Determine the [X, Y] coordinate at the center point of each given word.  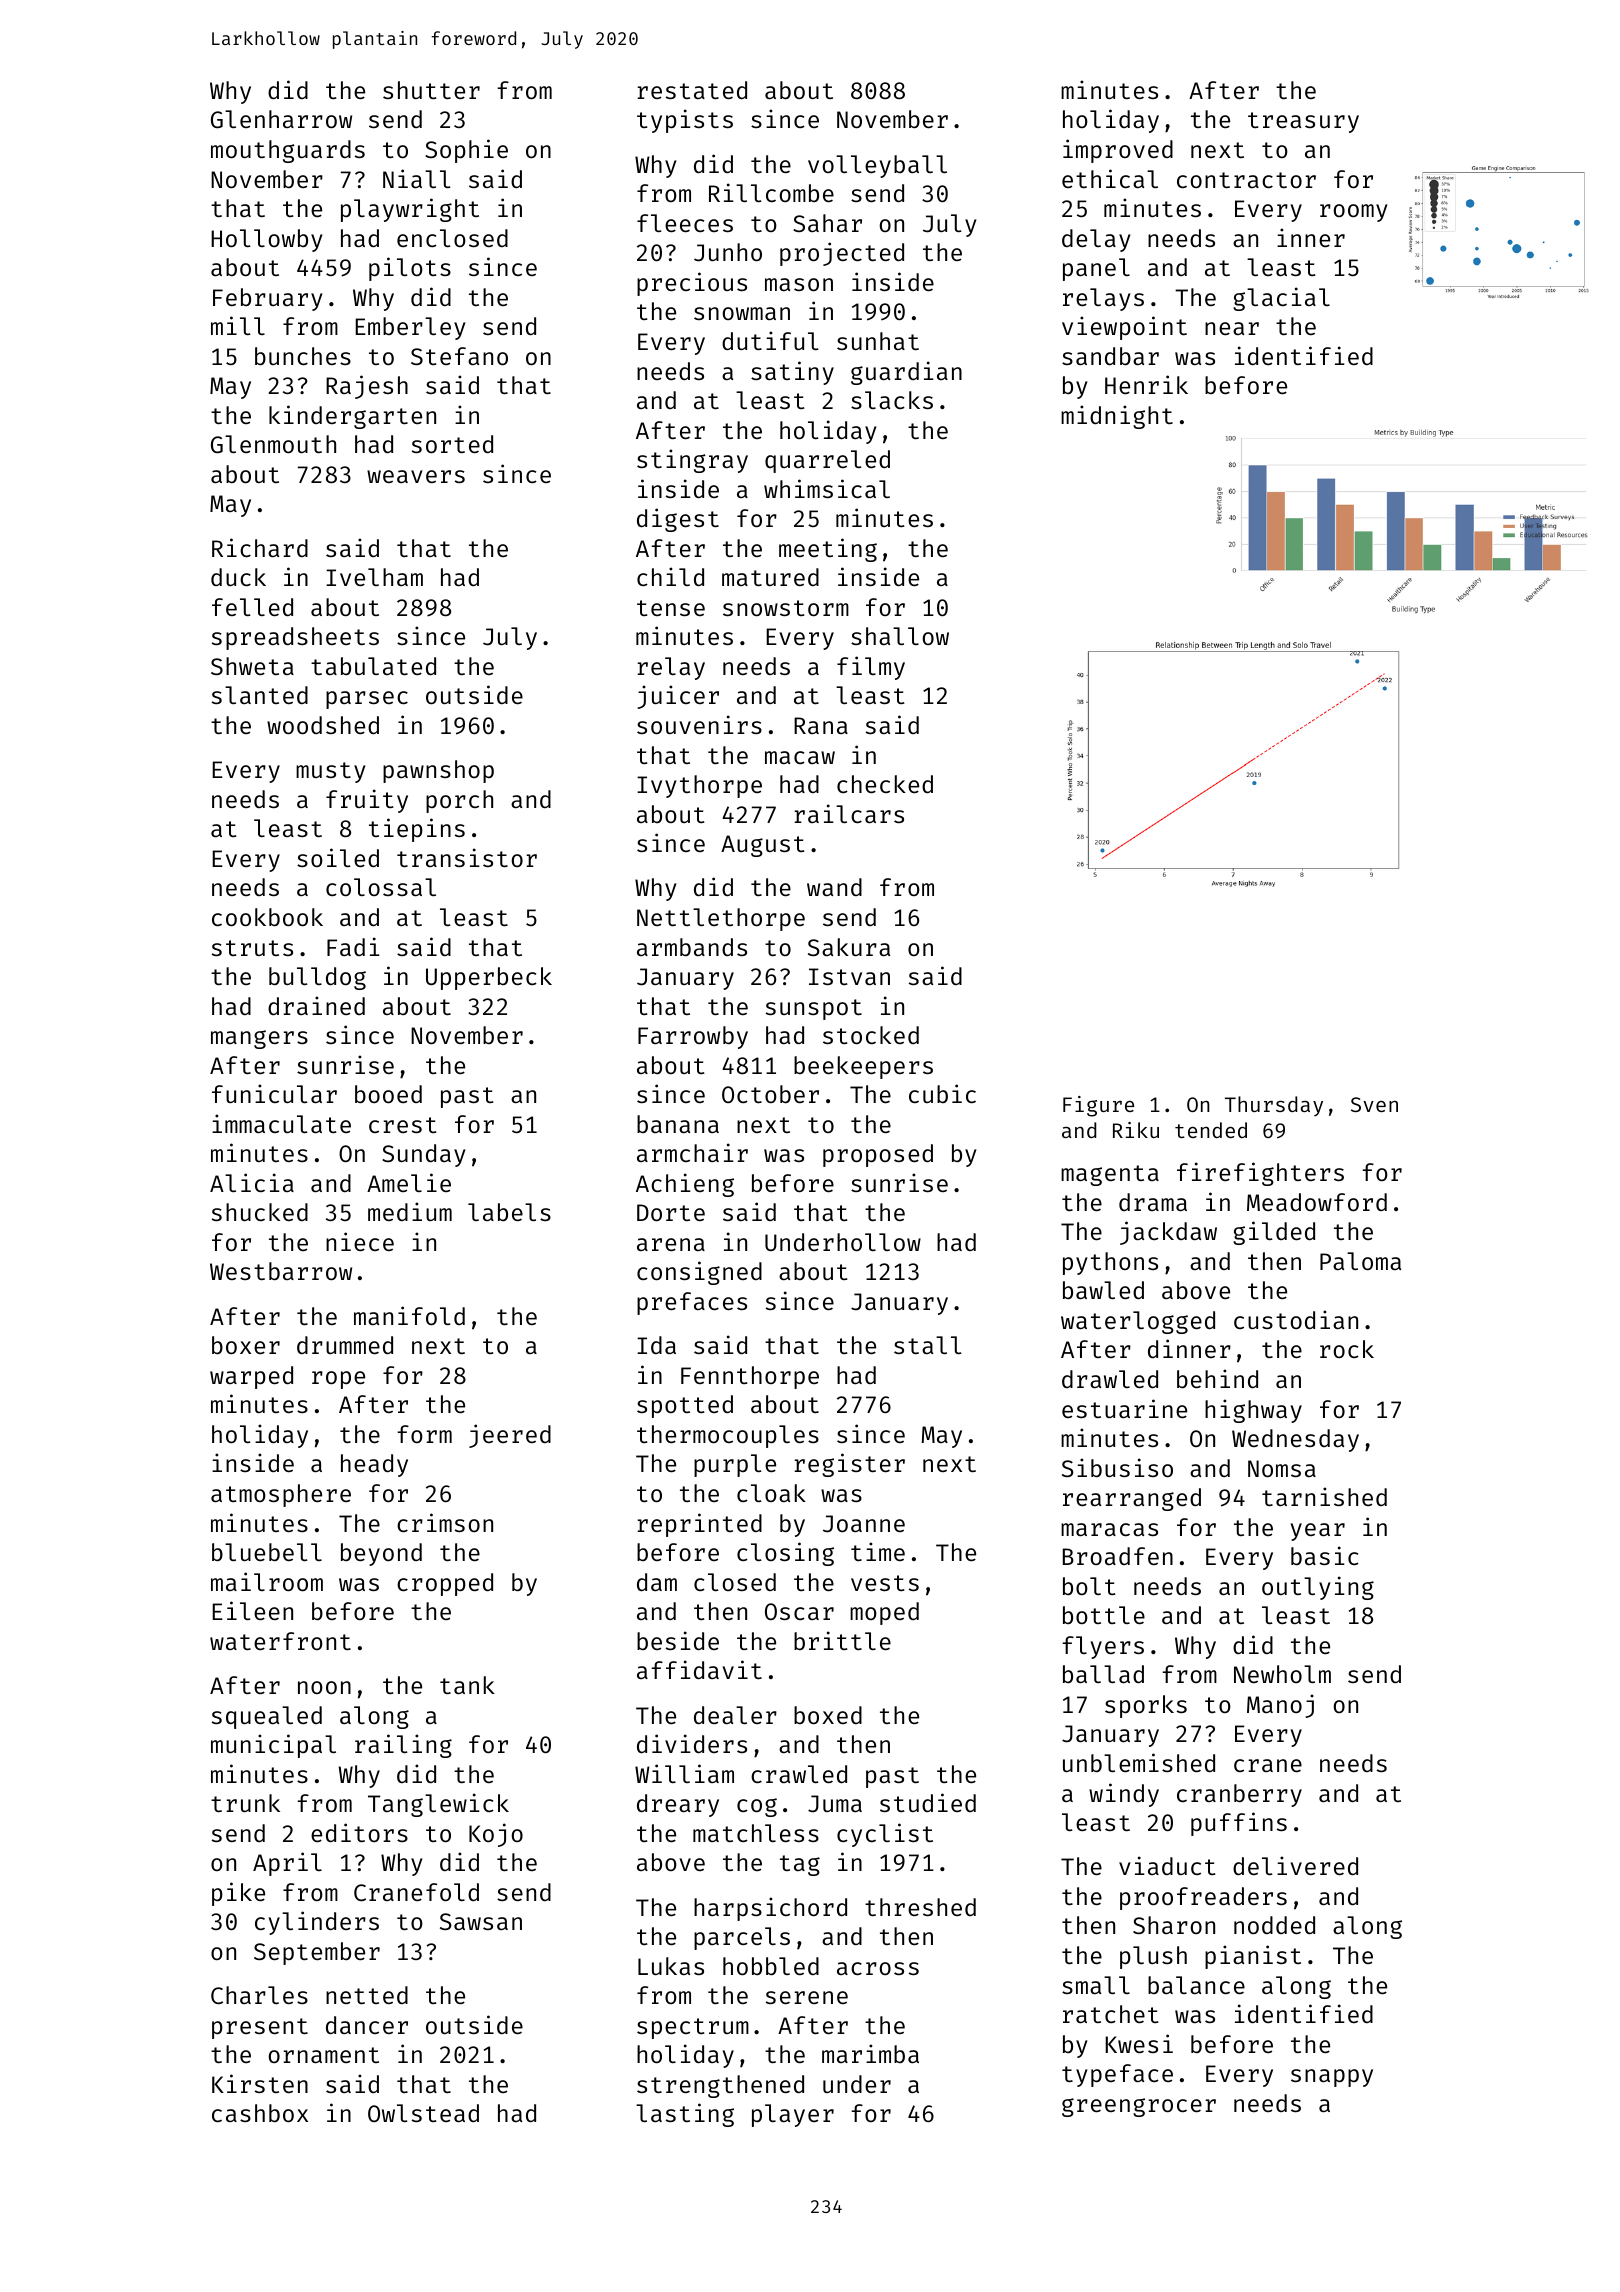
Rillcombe [771, 192]
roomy [1354, 213]
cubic [942, 1093]
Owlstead [423, 2113]
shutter [431, 90]
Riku [1136, 1130]
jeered [510, 1436]
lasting [685, 2115]
